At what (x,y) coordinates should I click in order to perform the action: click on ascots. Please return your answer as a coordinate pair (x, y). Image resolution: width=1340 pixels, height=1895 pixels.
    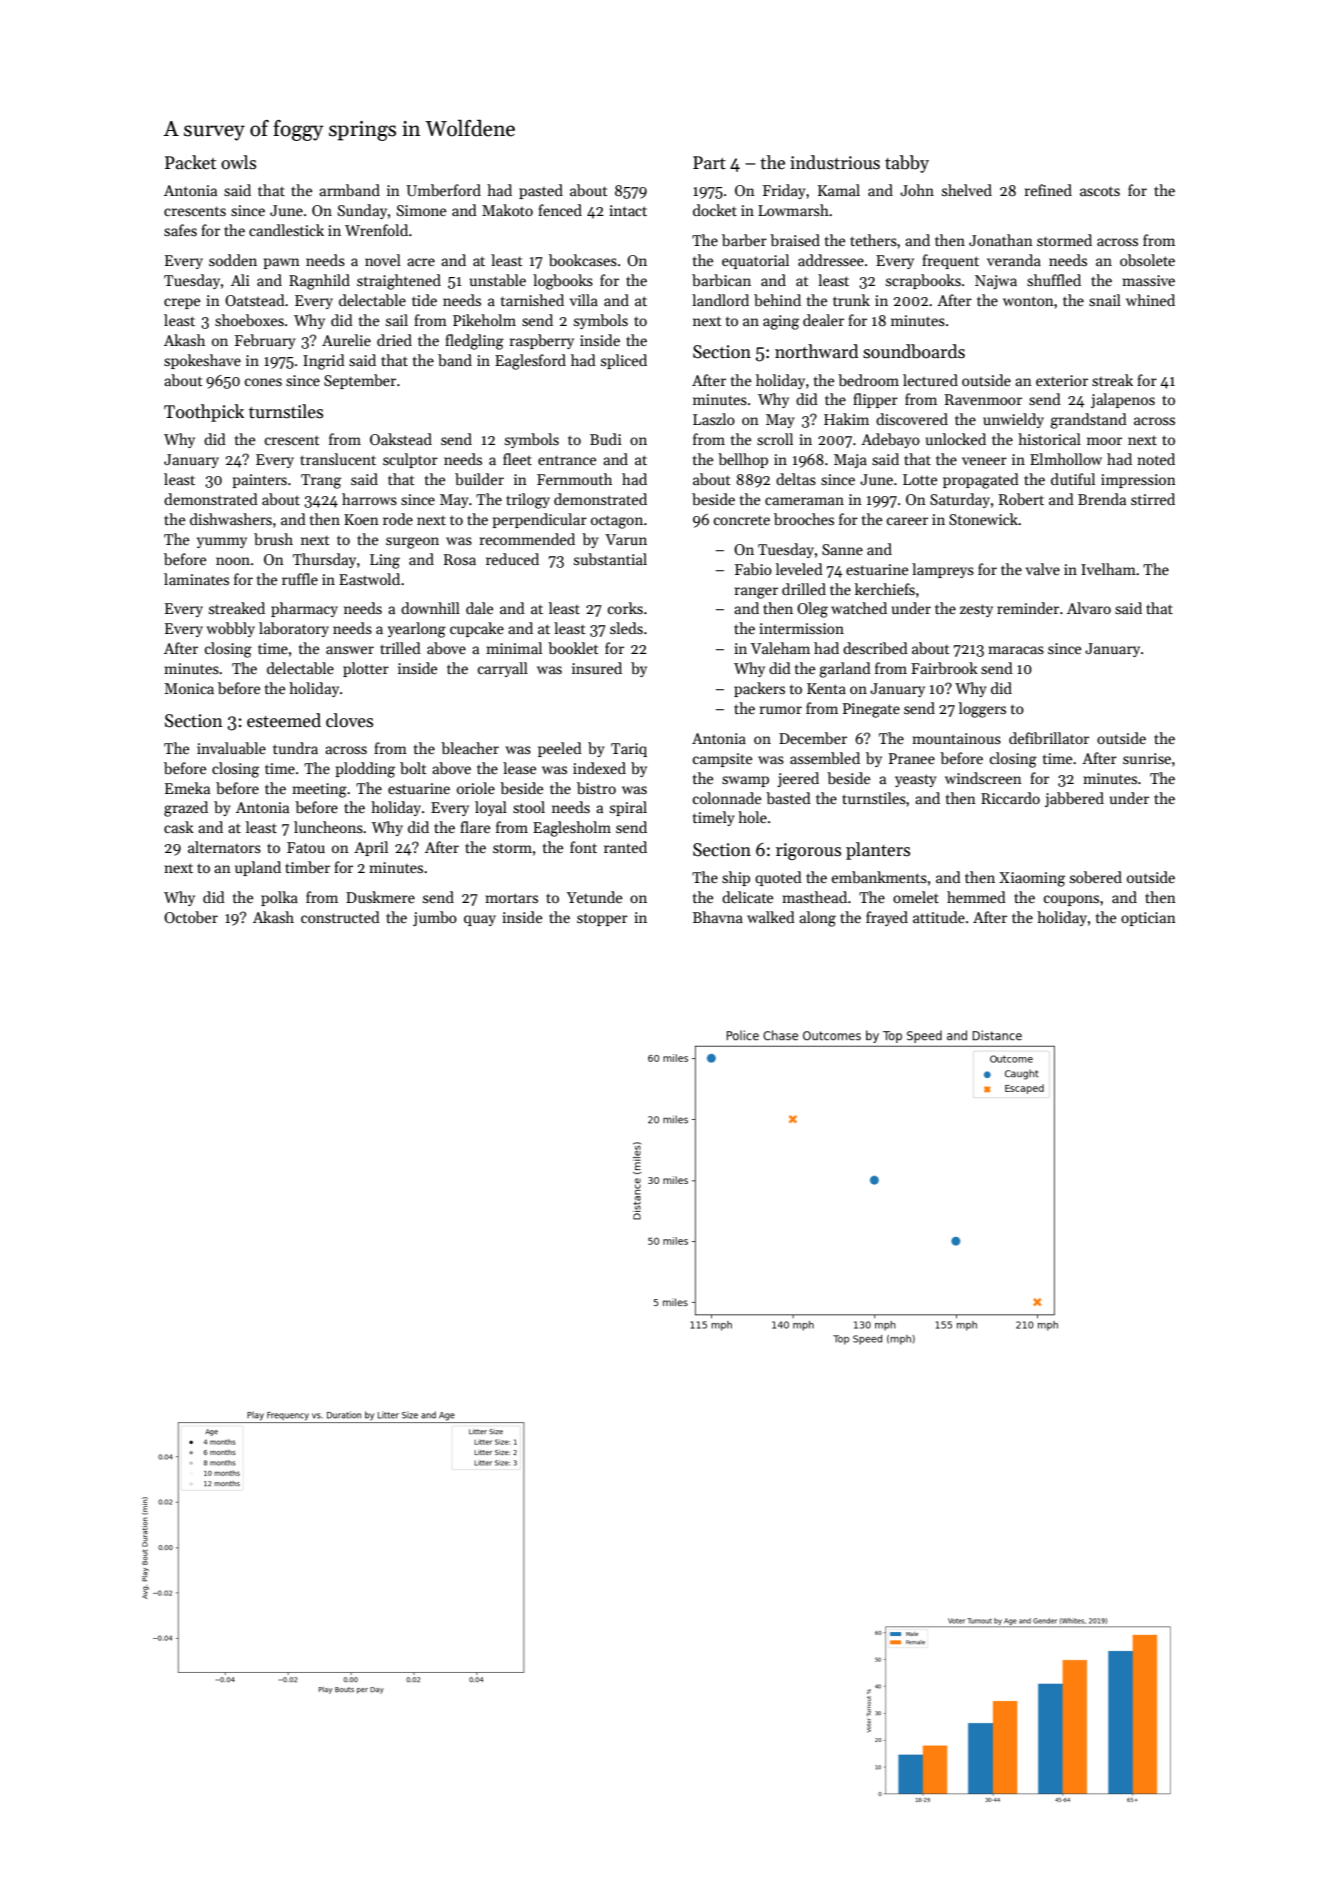
    Looking at the image, I should click on (1100, 191).
